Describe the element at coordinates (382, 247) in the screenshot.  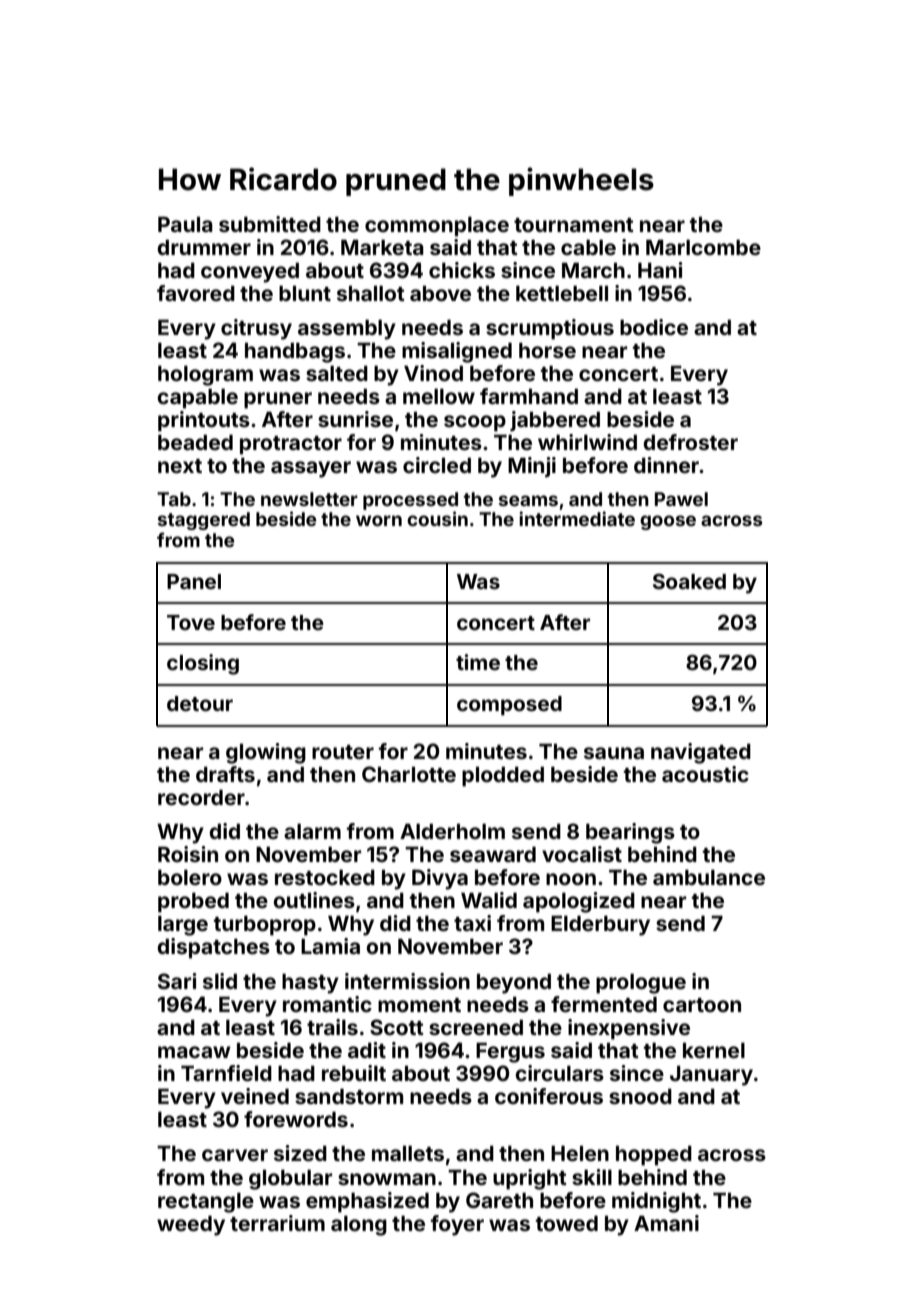
I see `Marketa` at that location.
